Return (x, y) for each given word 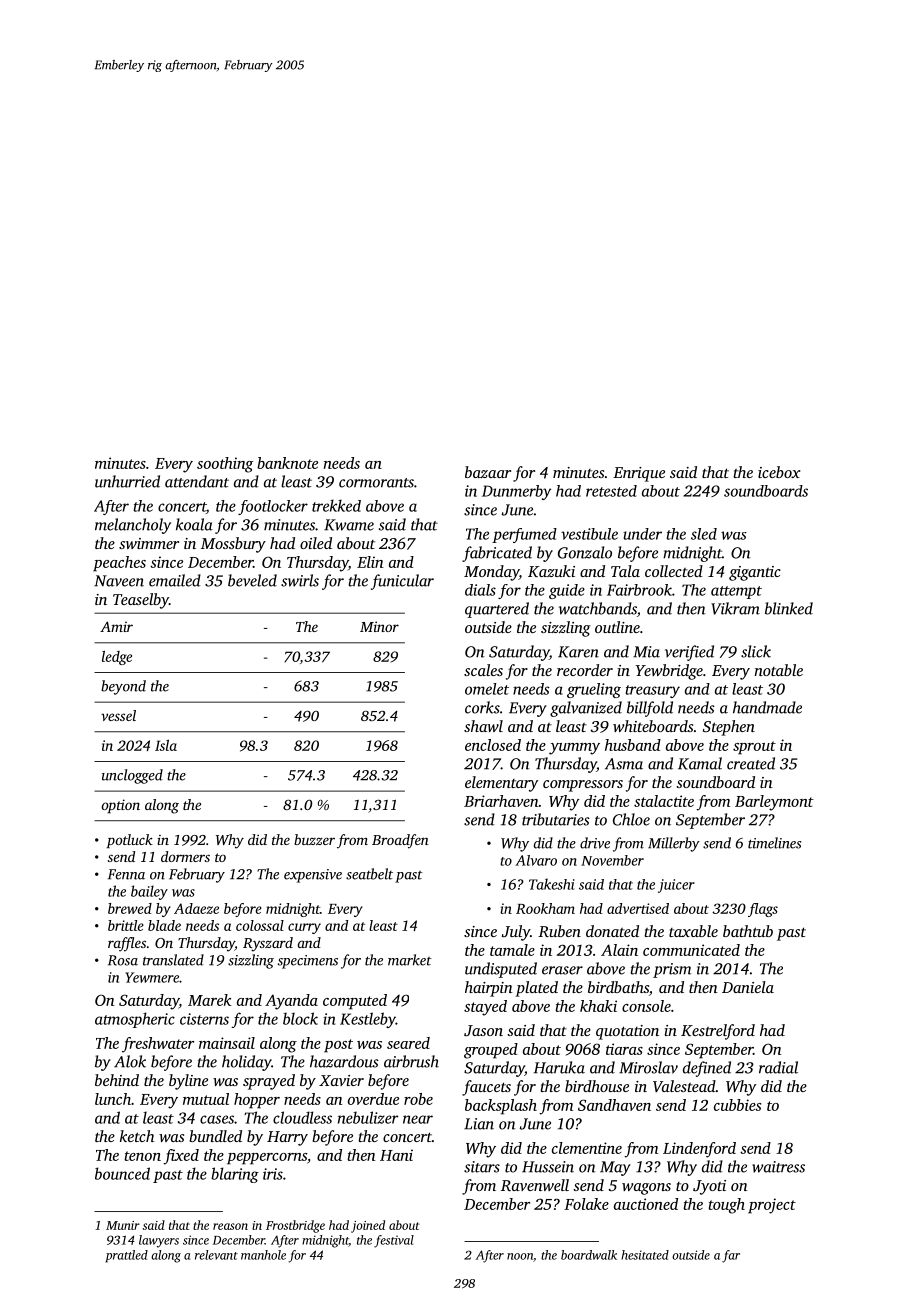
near (418, 1119)
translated (173, 960)
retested (611, 491)
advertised (638, 908)
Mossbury (233, 545)
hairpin (489, 989)
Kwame (349, 525)
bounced (122, 1173)
